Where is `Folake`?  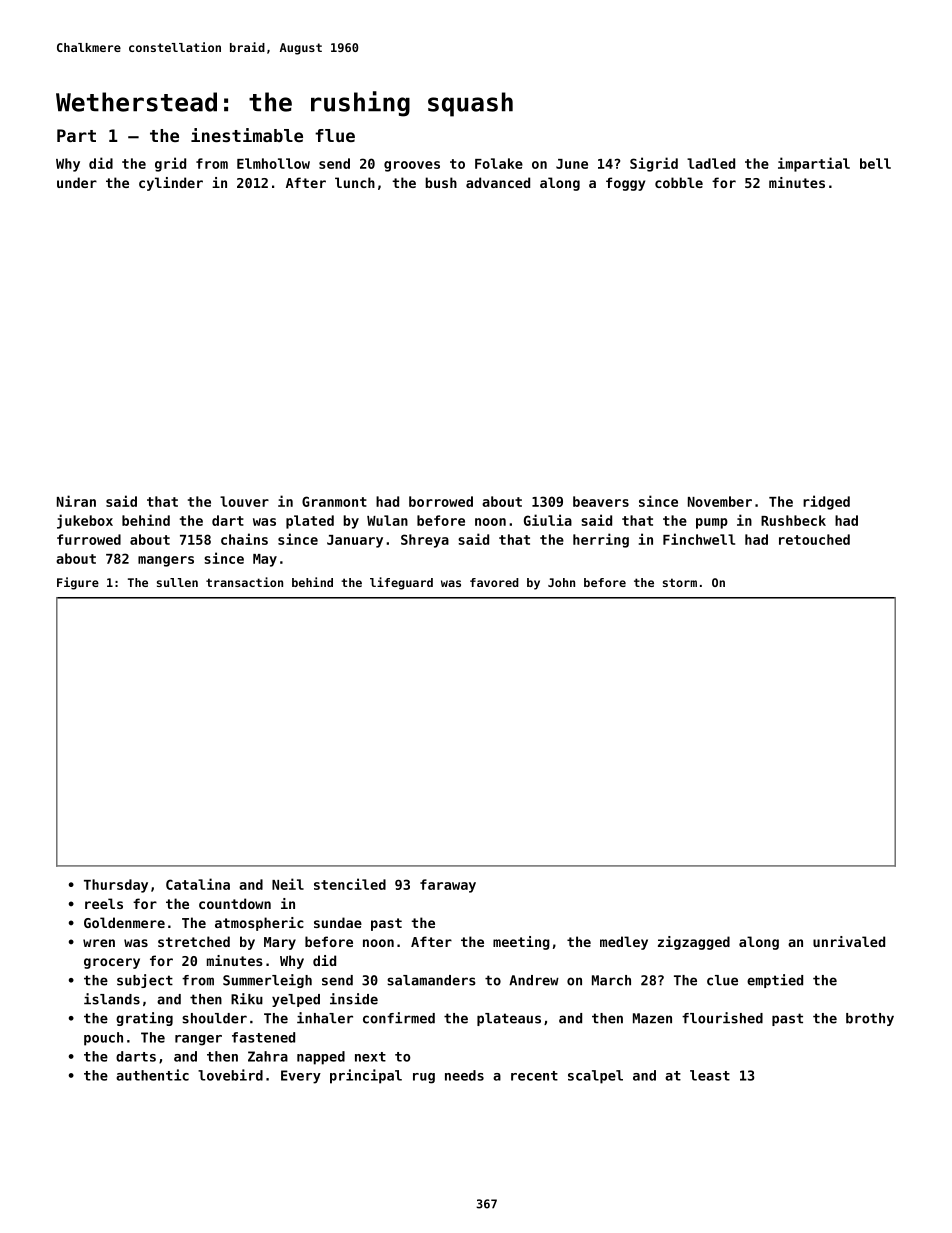 Folake is located at coordinates (499, 163).
